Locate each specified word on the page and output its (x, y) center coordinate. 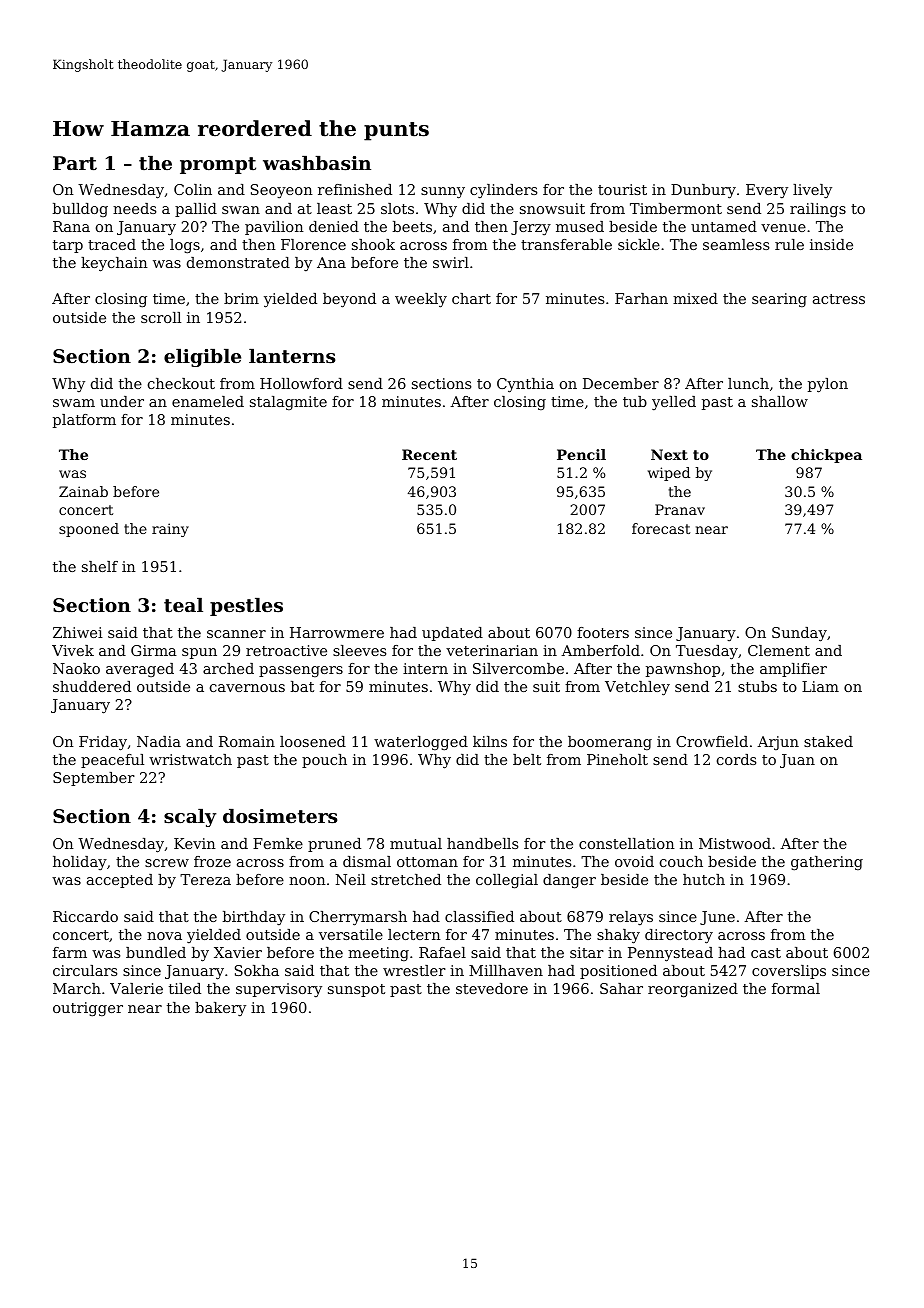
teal (183, 605)
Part (75, 163)
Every (767, 191)
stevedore (492, 988)
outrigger (88, 1009)
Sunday (799, 634)
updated (452, 634)
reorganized (693, 990)
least (334, 208)
